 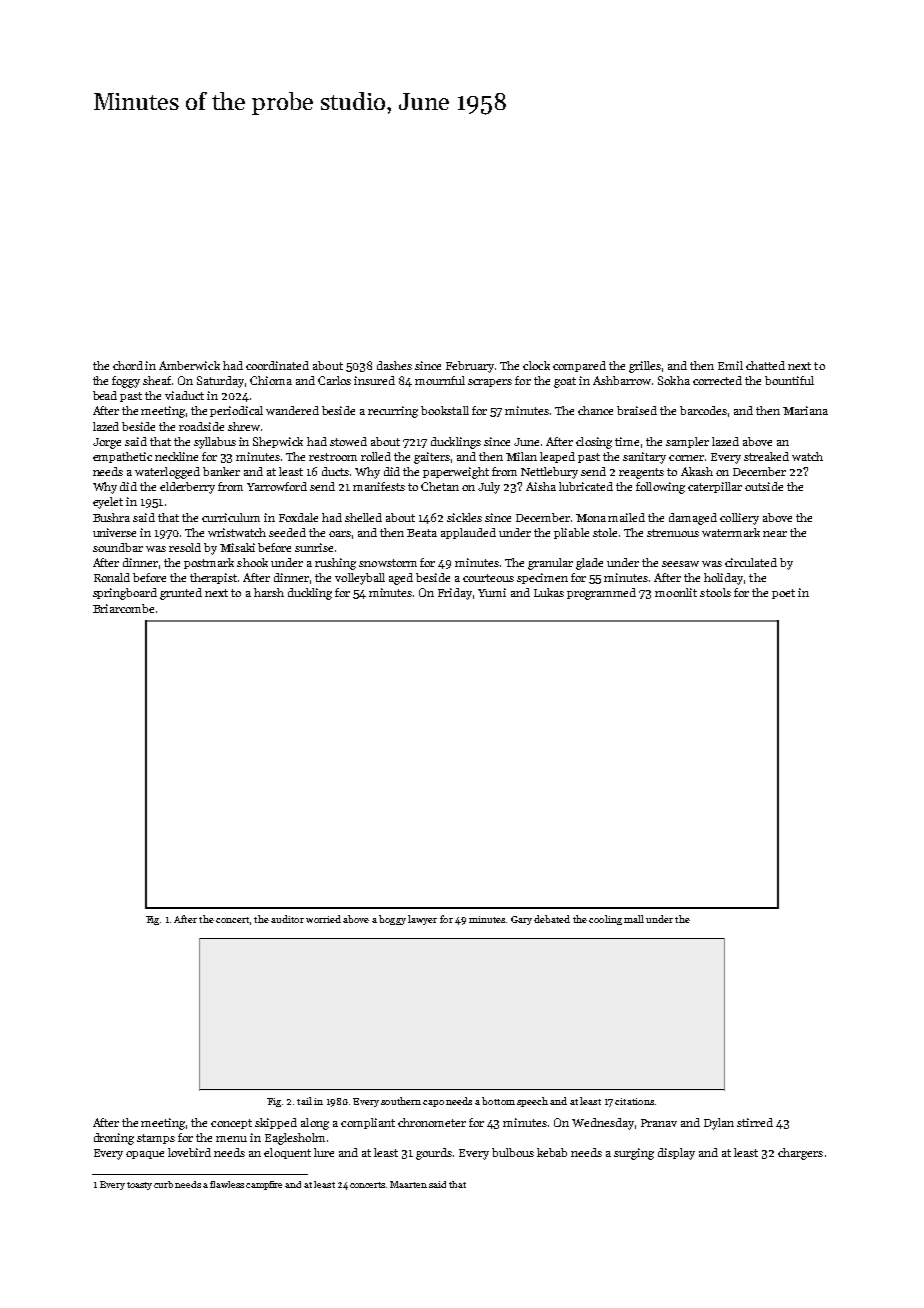 What do you see at coordinates (766, 456) in the image?
I see `streaked` at bounding box center [766, 456].
